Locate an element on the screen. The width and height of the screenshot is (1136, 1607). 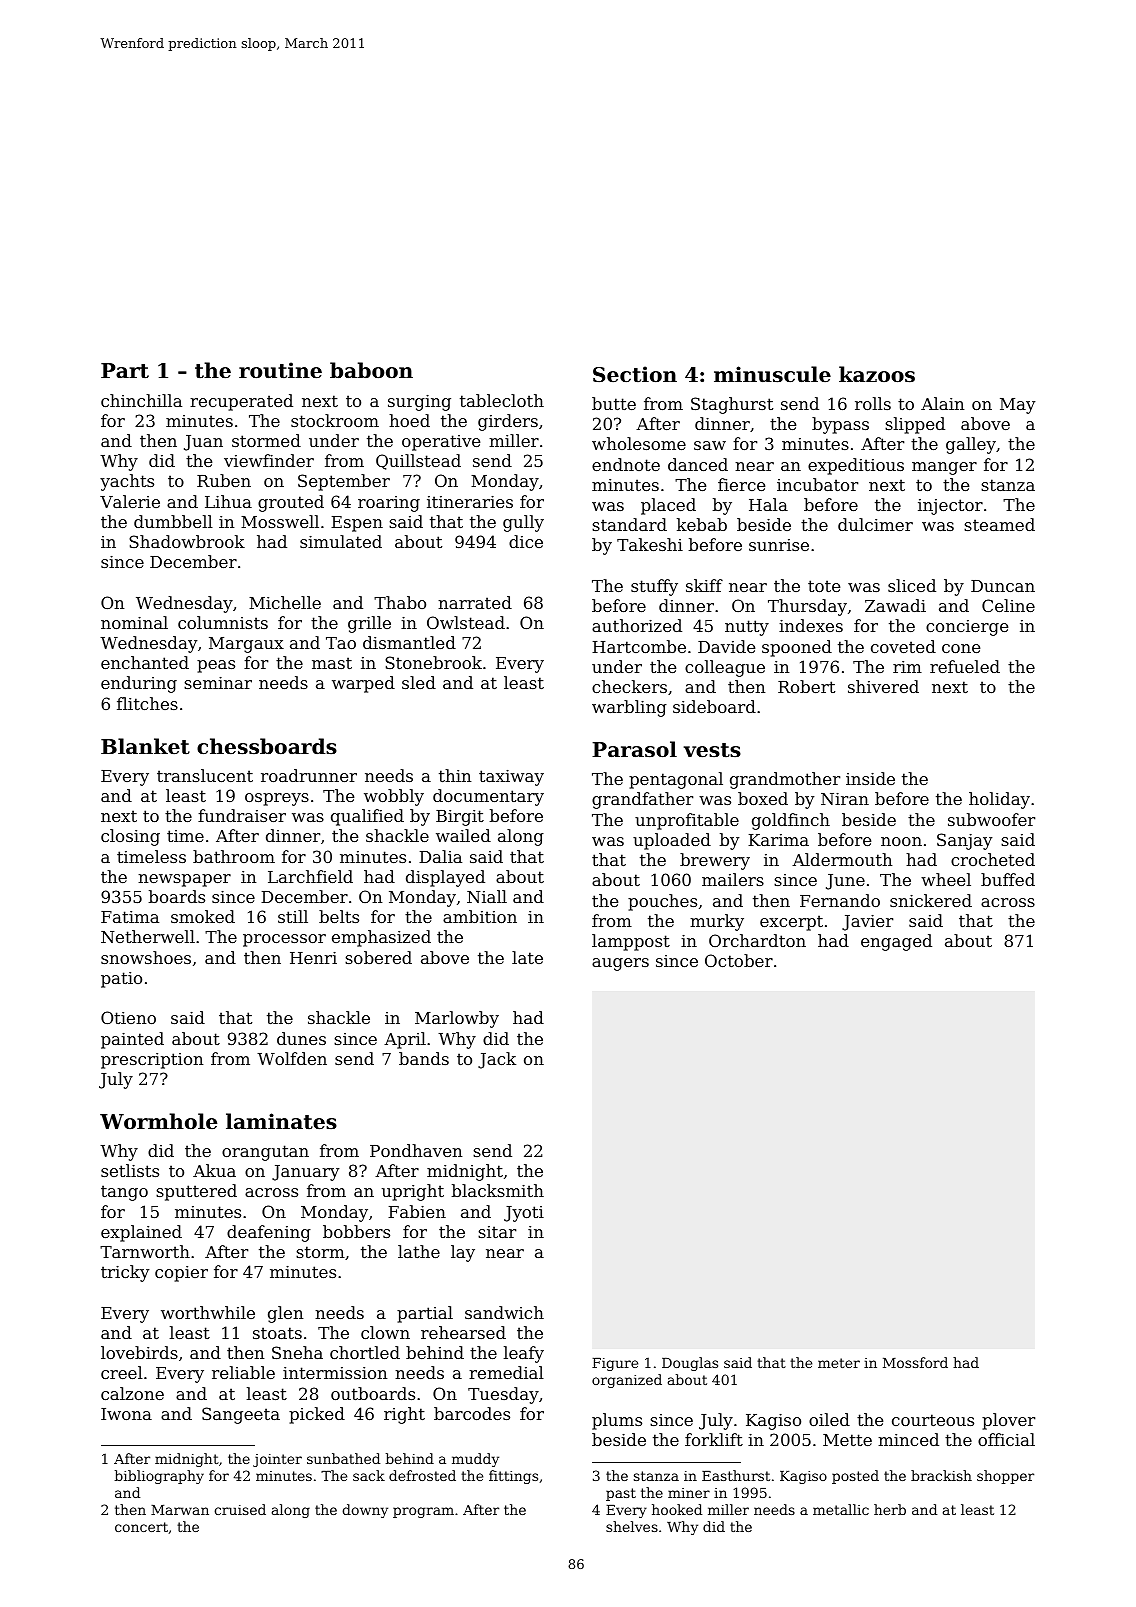
Zawadi is located at coordinates (895, 605).
